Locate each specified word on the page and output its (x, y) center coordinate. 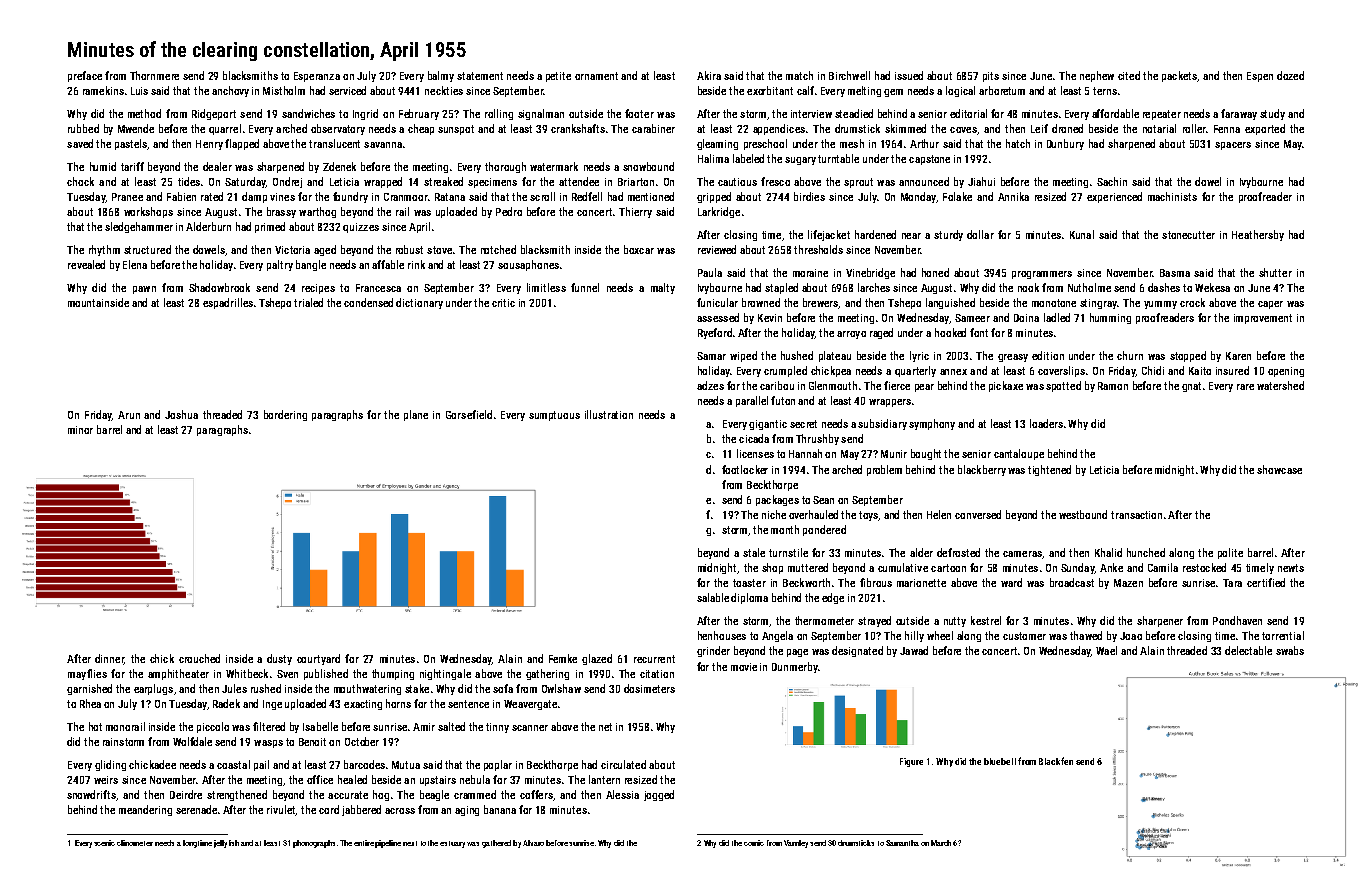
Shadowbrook (219, 287)
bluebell (1000, 761)
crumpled (785, 371)
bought (926, 454)
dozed (1290, 75)
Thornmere (154, 75)
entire (364, 843)
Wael (1106, 650)
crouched (199, 658)
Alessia (622, 794)
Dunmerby (795, 667)
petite (558, 77)
